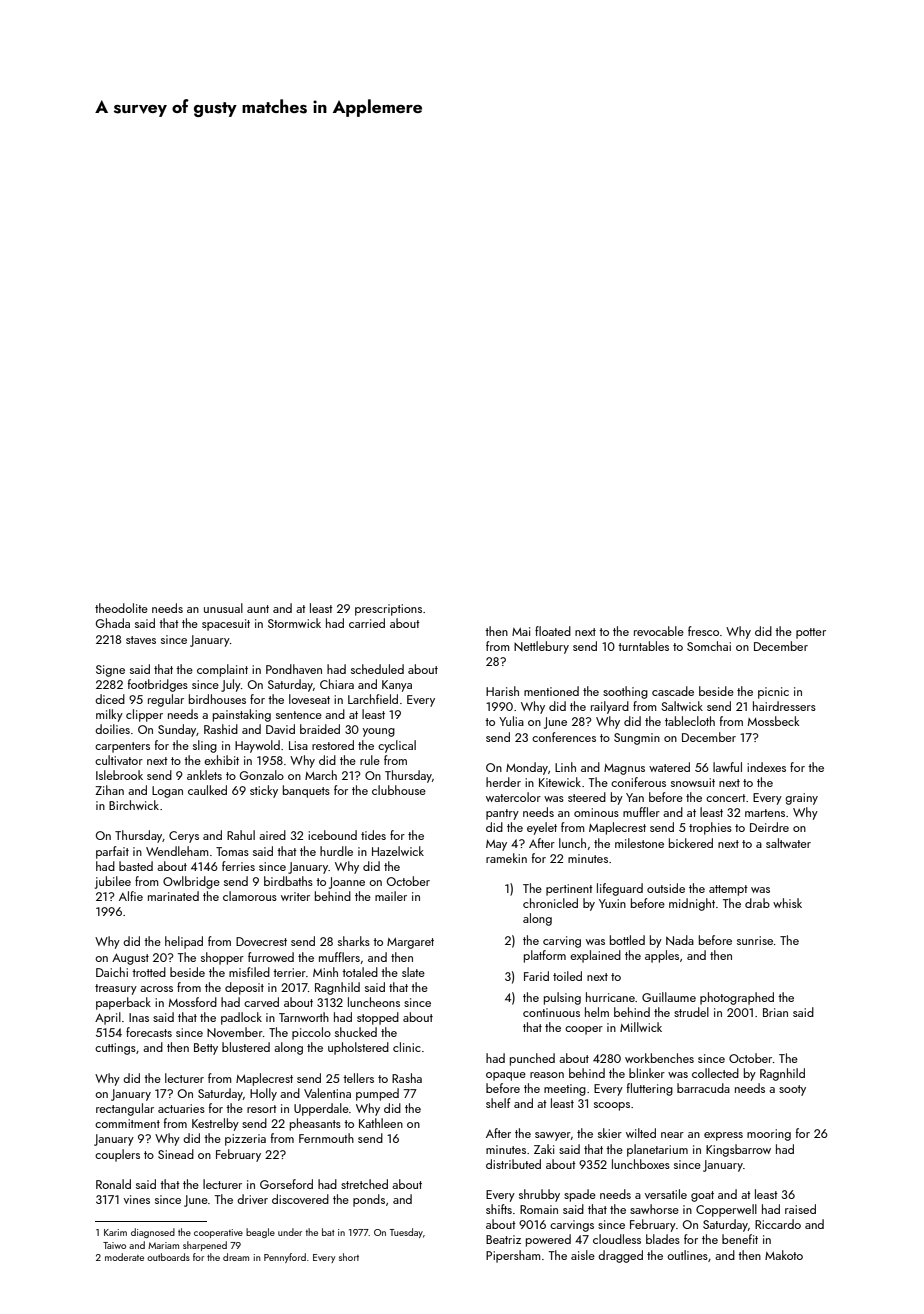 The width and height of the screenshot is (924, 1314). Describe the element at coordinates (691, 1012) in the screenshot. I see `strudel` at that location.
